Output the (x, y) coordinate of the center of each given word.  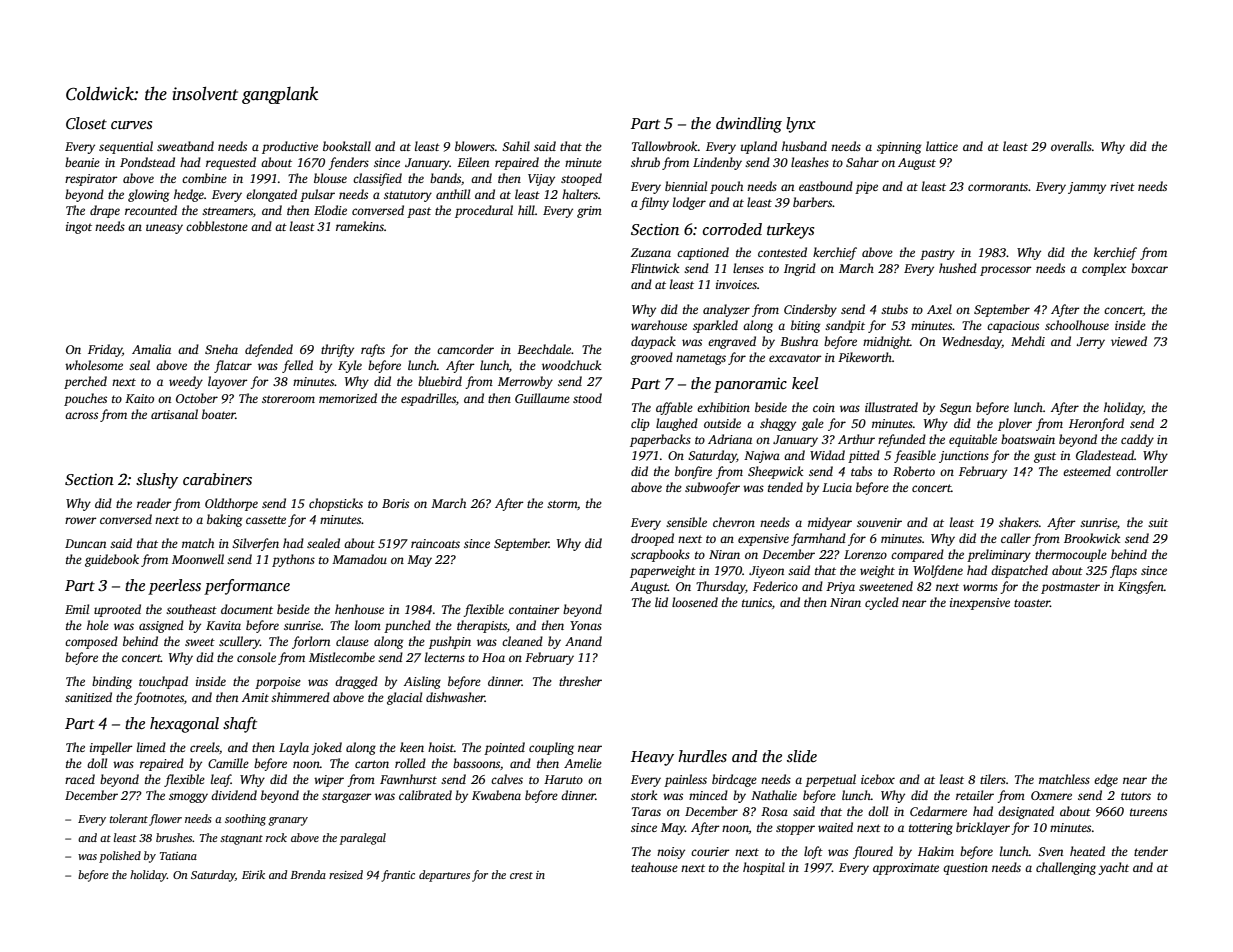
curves (131, 125)
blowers (475, 146)
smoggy (188, 798)
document (247, 609)
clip (640, 424)
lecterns (445, 657)
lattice (942, 146)
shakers (1019, 522)
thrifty (337, 350)
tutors (1136, 796)
